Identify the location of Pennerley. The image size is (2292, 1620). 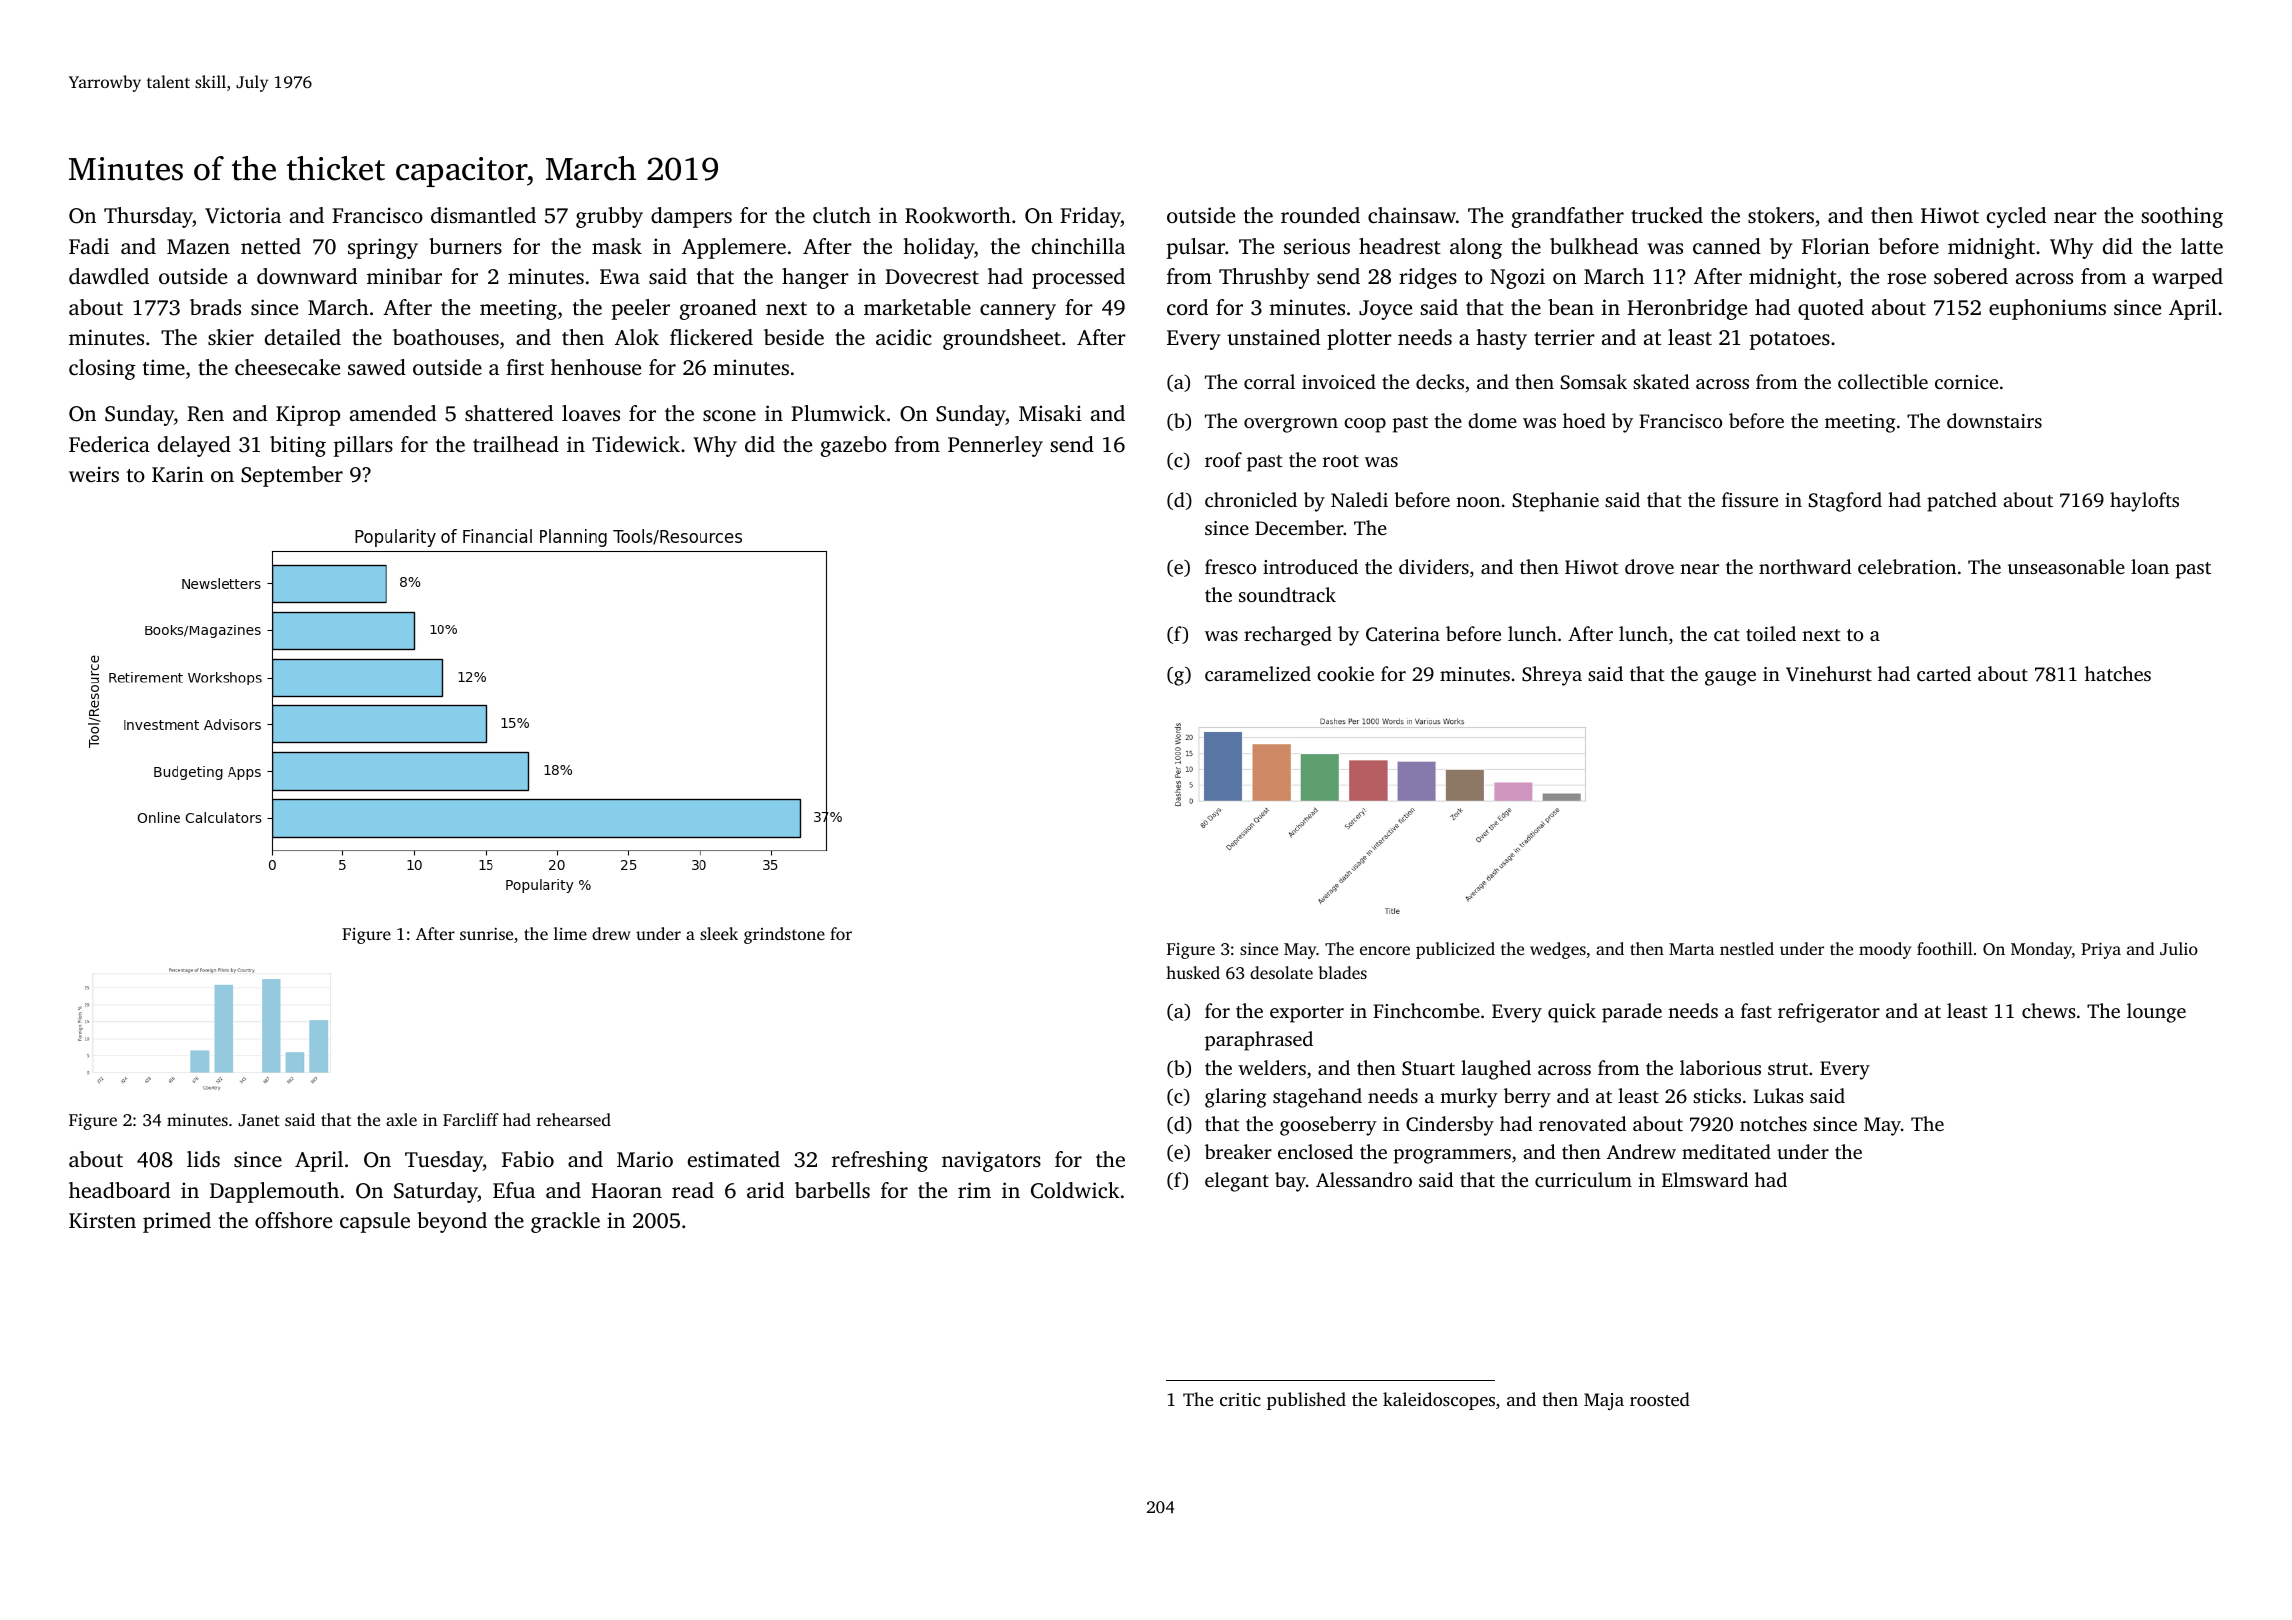
(995, 446).
